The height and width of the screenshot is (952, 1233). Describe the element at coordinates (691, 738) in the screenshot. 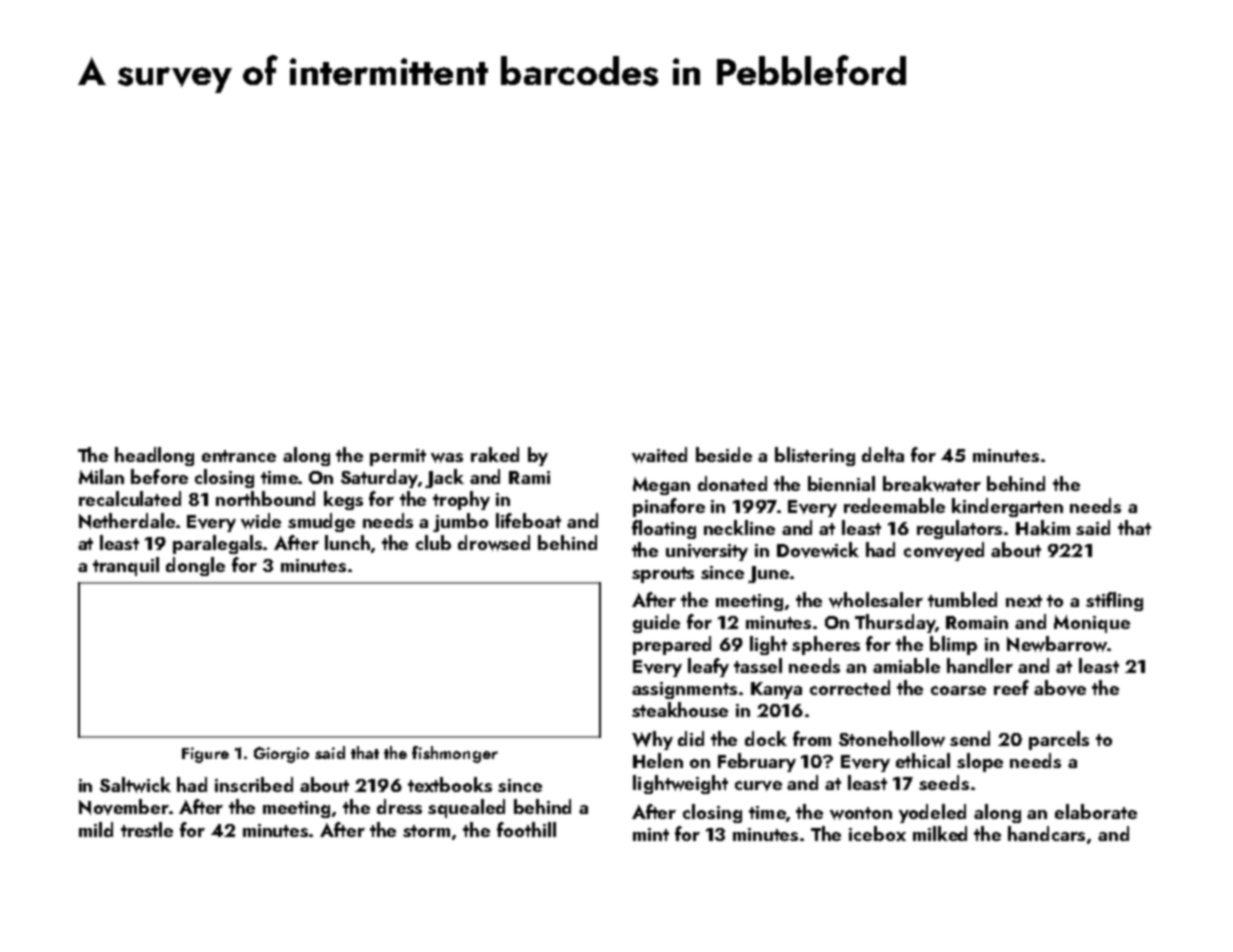

I see `did` at that location.
